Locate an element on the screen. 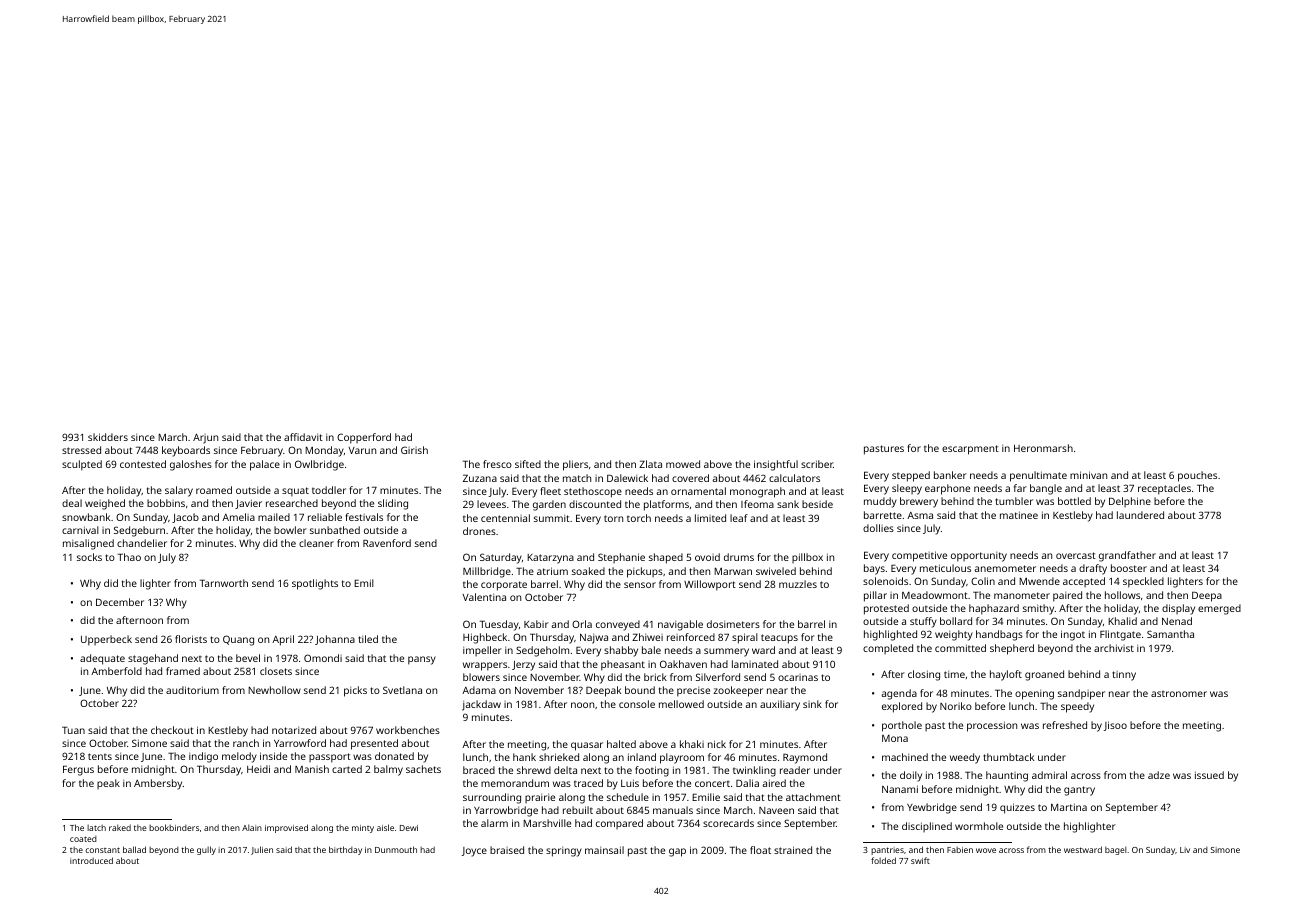 This screenshot has height=924, width=1308. shrewd is located at coordinates (534, 770).
